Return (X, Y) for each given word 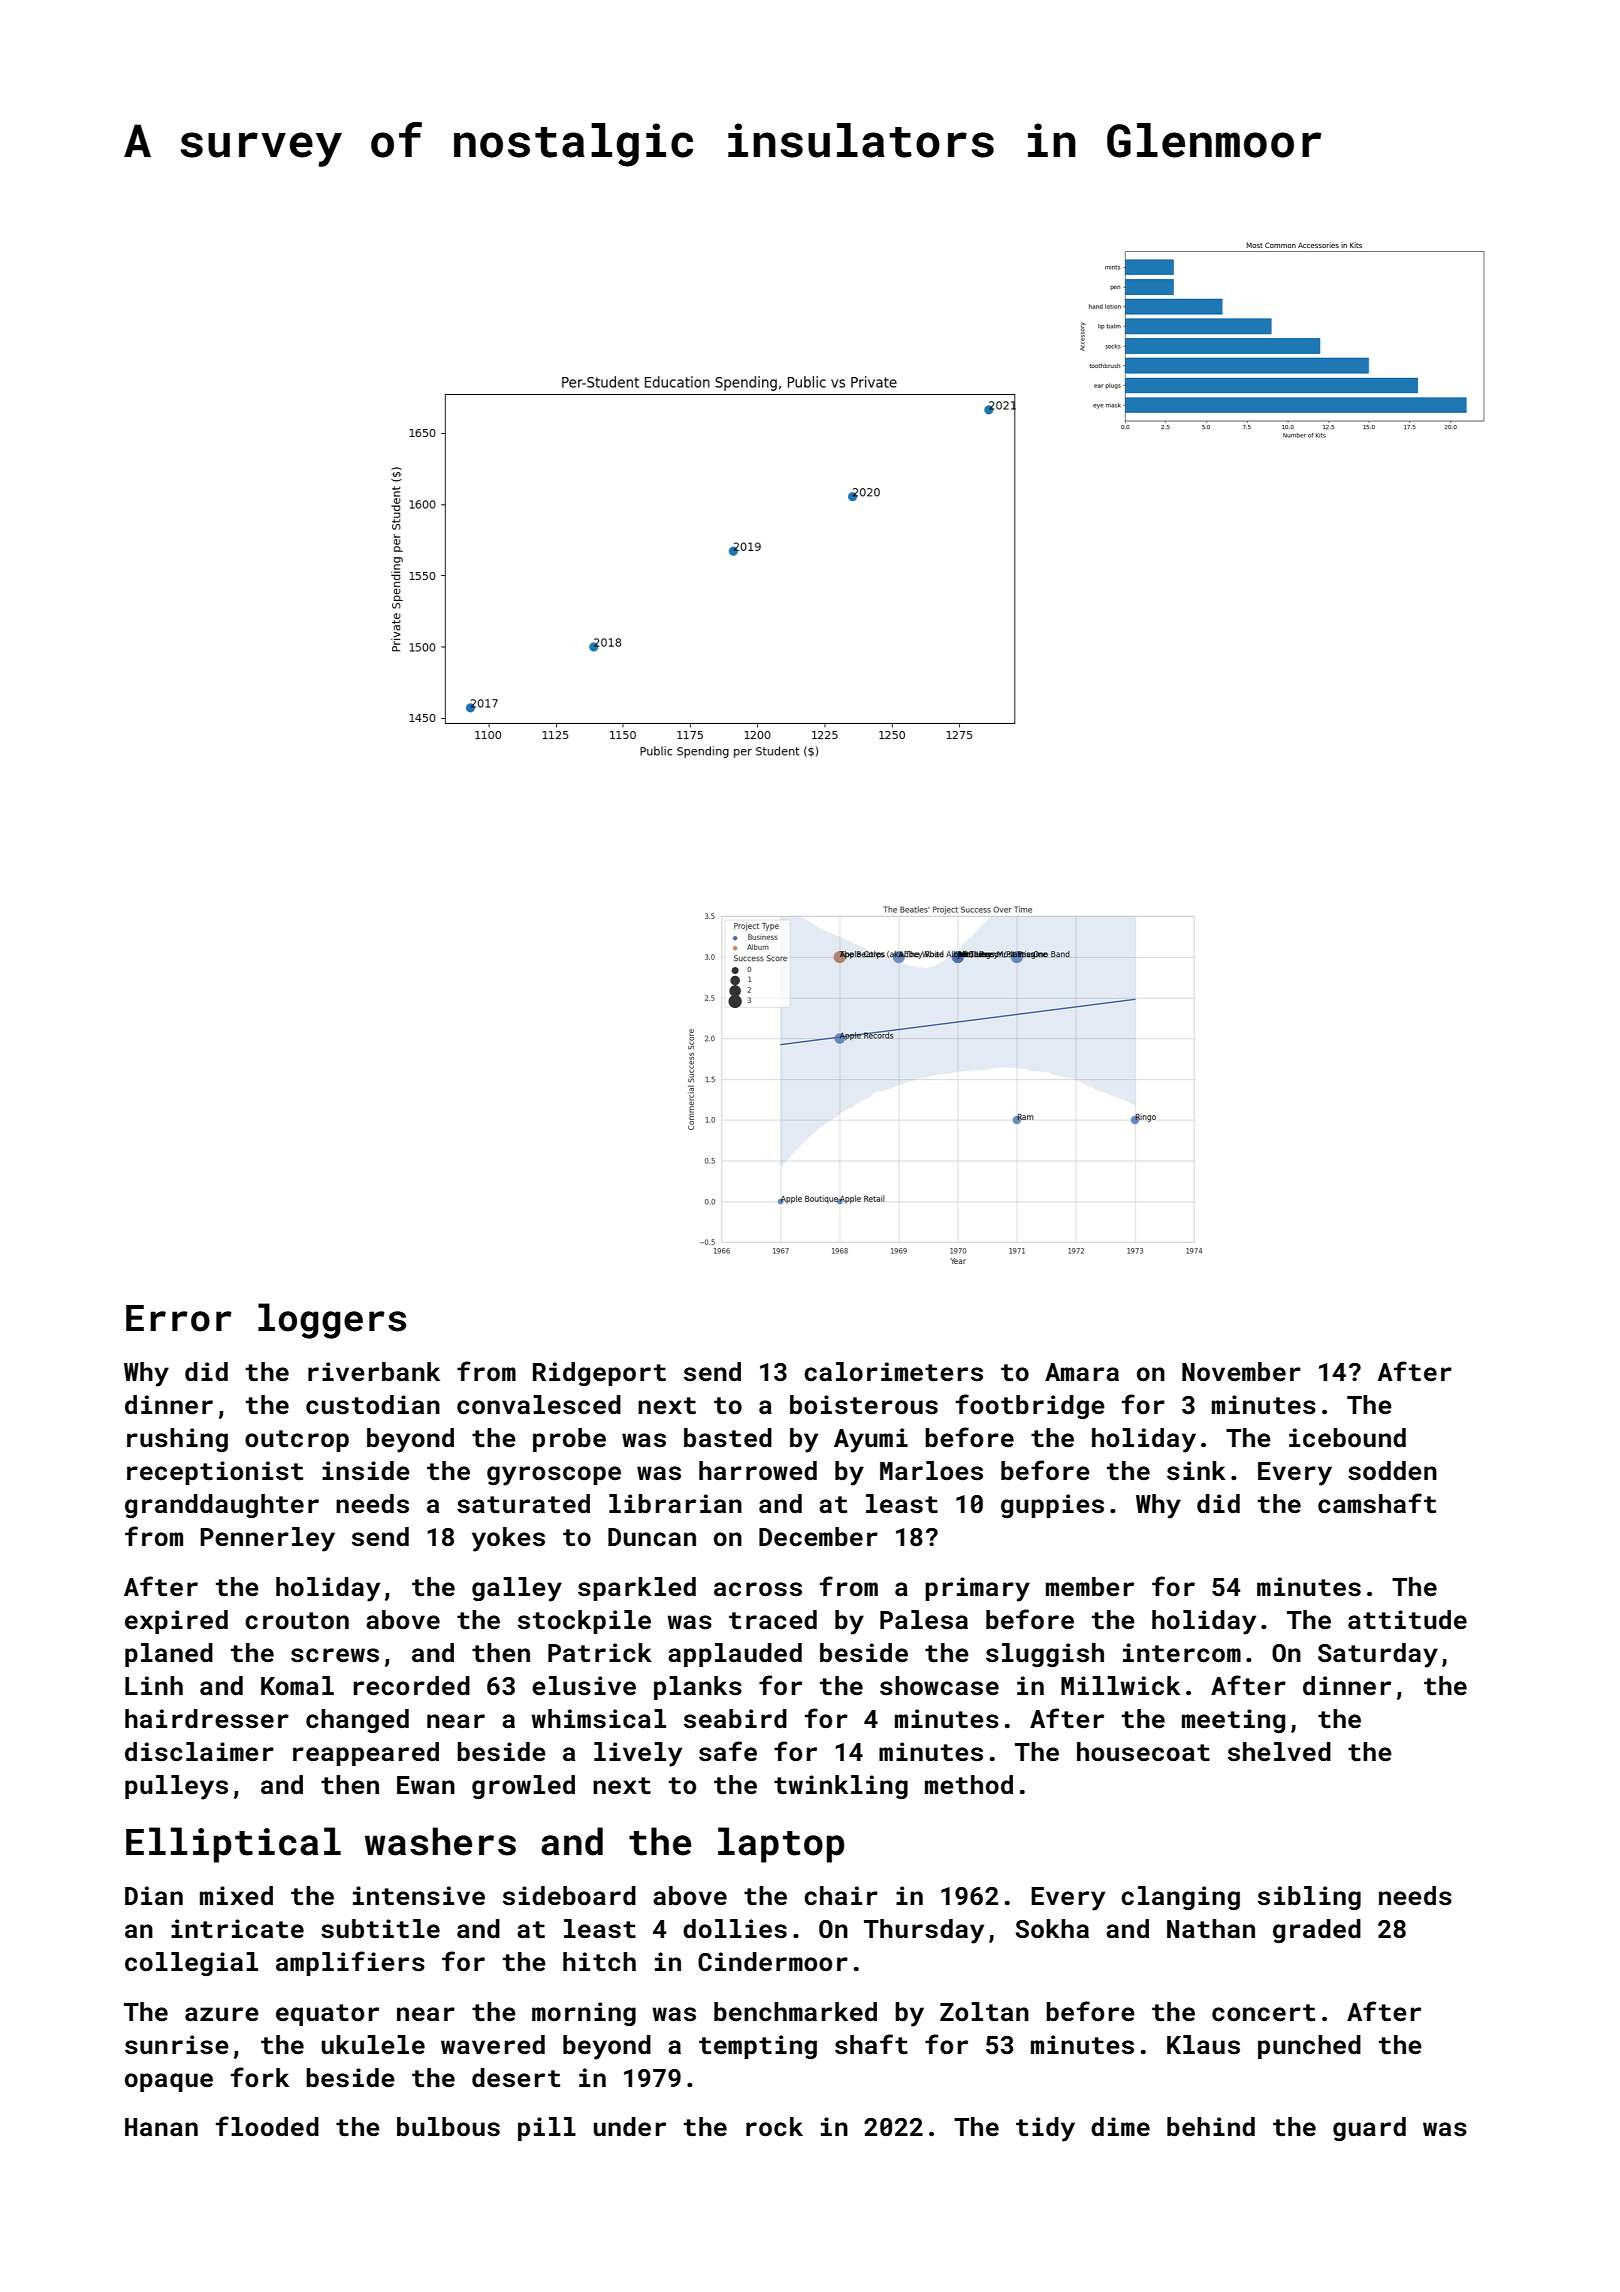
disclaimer (199, 1752)
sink (1196, 1471)
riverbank (374, 1372)
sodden (1392, 1471)
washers (440, 1841)
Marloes (931, 1471)
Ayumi (871, 1440)
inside (366, 1471)
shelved (1279, 1752)
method (969, 1785)
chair (841, 1896)
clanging (1180, 1898)
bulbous (448, 2127)
